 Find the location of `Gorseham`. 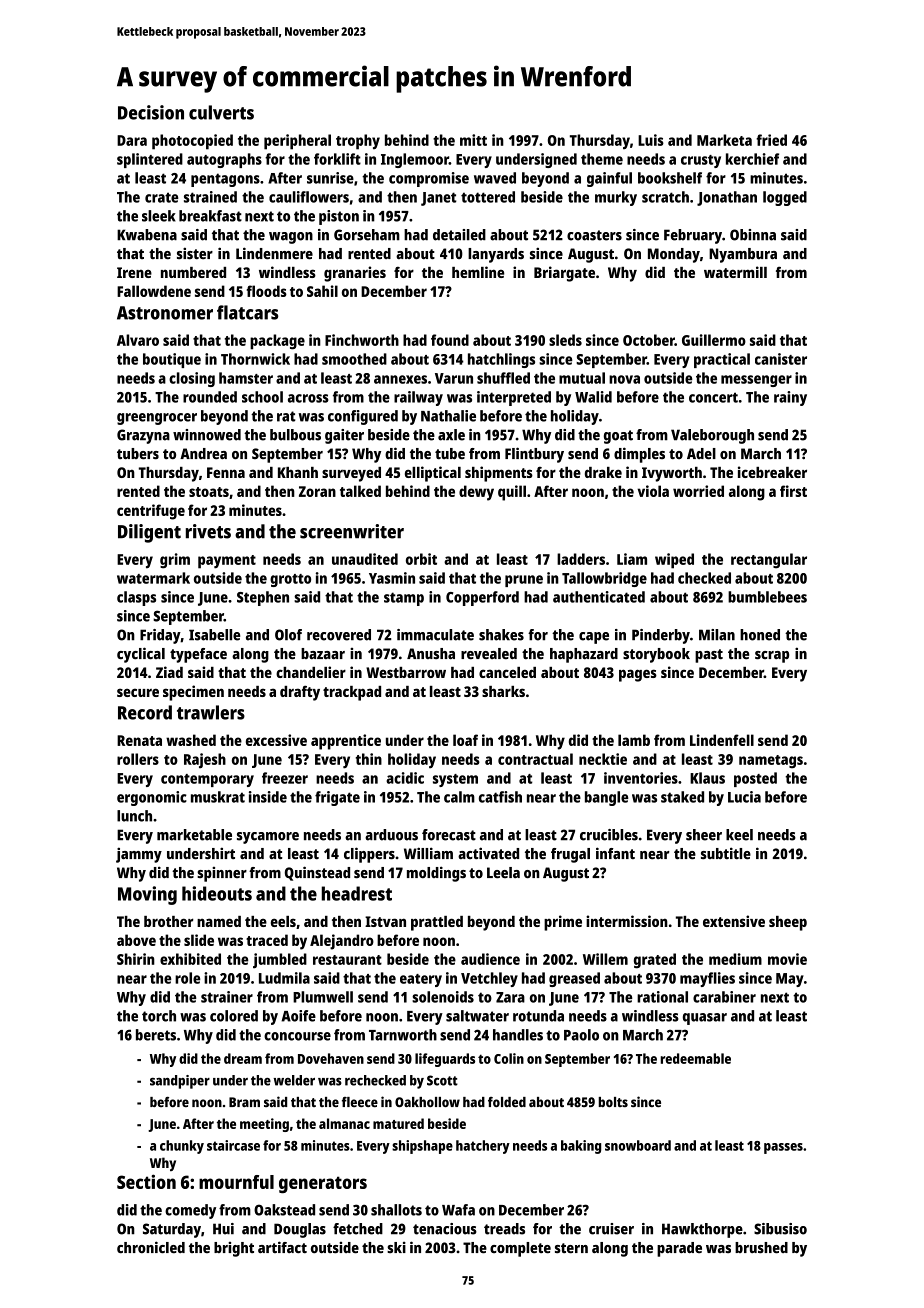

Gorseham is located at coordinates (367, 235).
